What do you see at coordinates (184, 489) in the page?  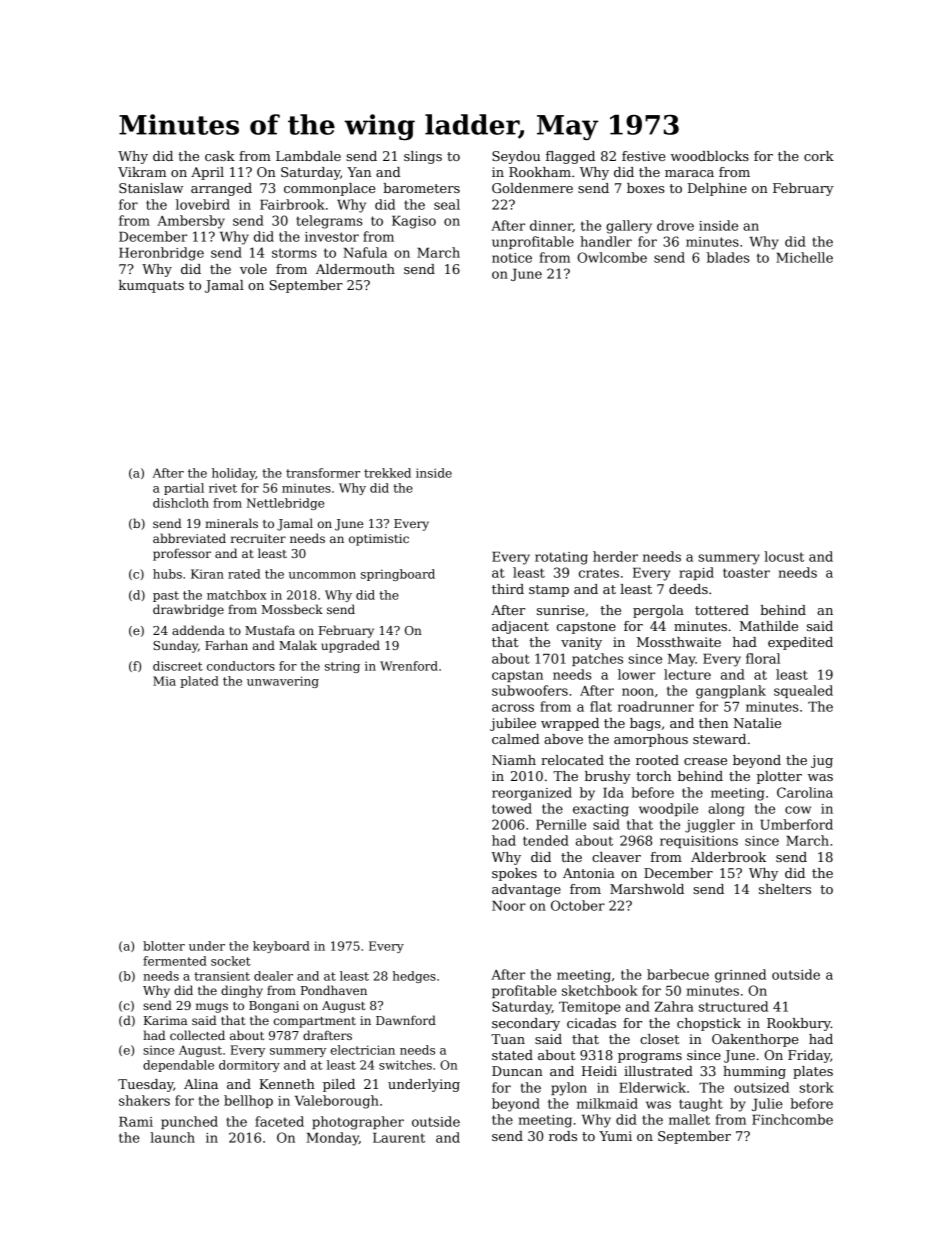 I see `partial` at bounding box center [184, 489].
